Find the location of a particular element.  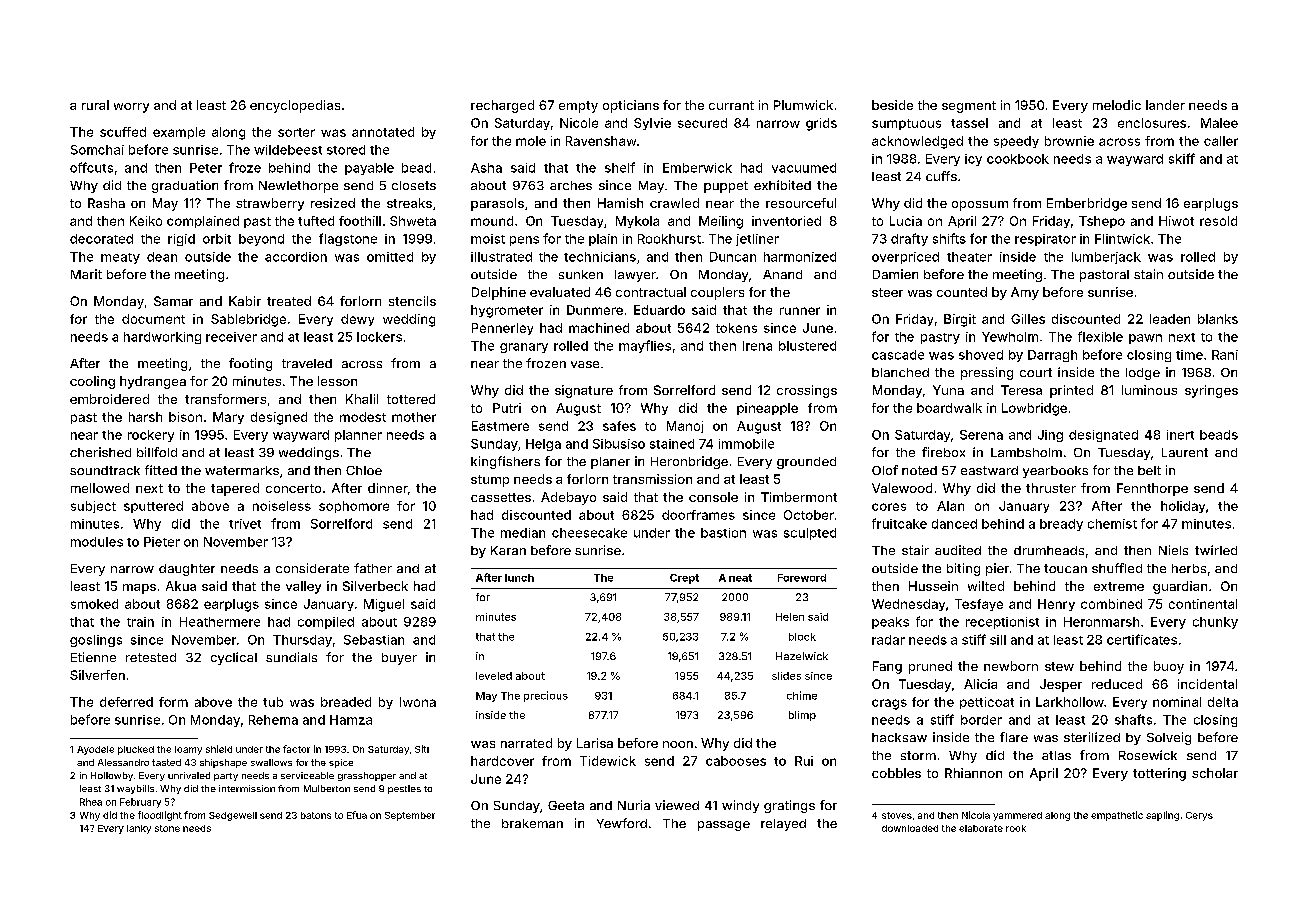

shipshape is located at coordinates (223, 763).
